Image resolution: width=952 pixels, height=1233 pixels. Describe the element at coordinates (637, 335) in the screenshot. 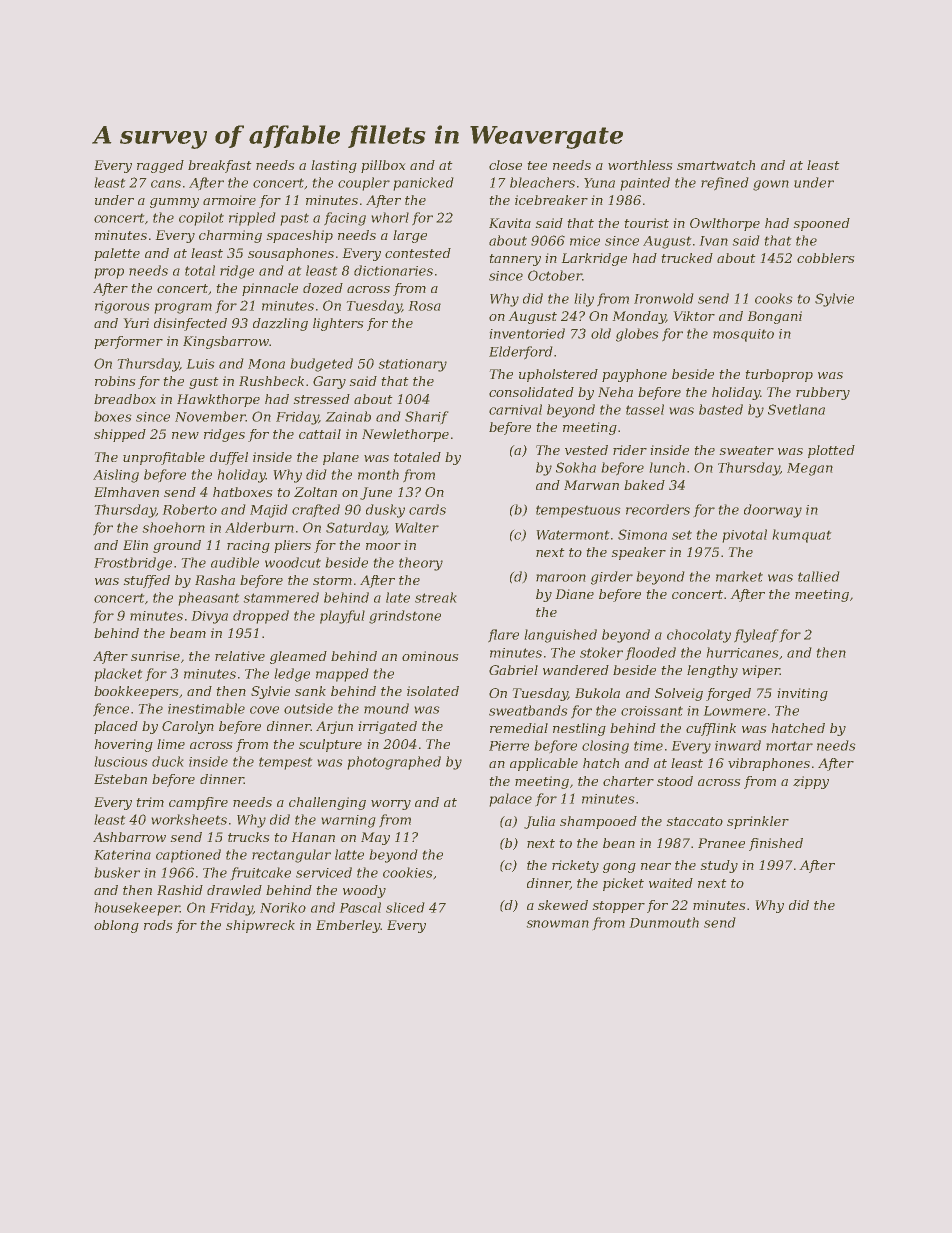

I see `globes` at that location.
